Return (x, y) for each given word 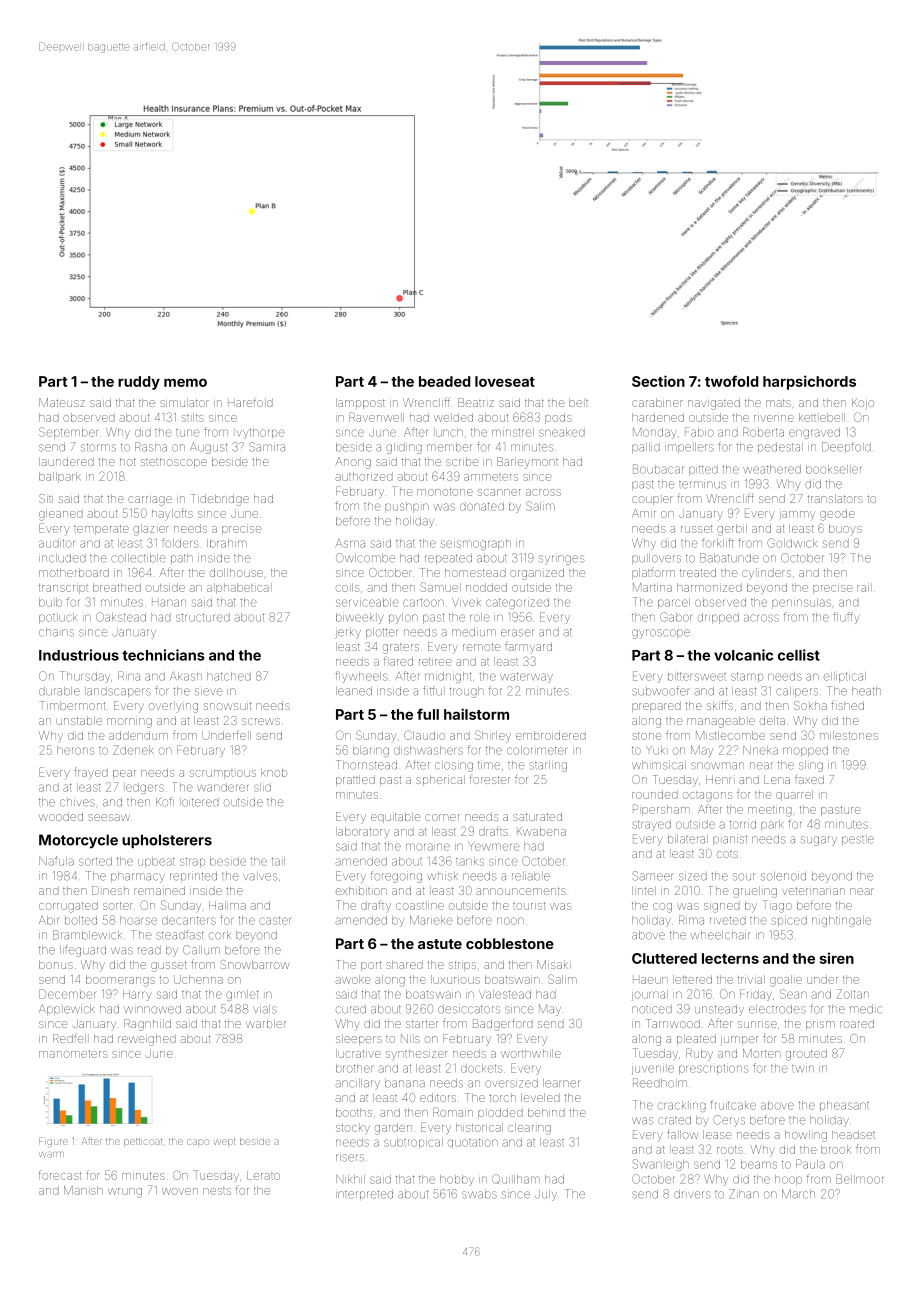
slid (262, 787)
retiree (435, 662)
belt (578, 402)
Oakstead (121, 617)
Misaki (552, 964)
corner (442, 817)
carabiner (657, 402)
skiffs (720, 705)
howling (806, 1136)
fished (847, 705)
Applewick (67, 1009)
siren (837, 958)
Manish (83, 1190)
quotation (473, 1144)
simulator (184, 402)
